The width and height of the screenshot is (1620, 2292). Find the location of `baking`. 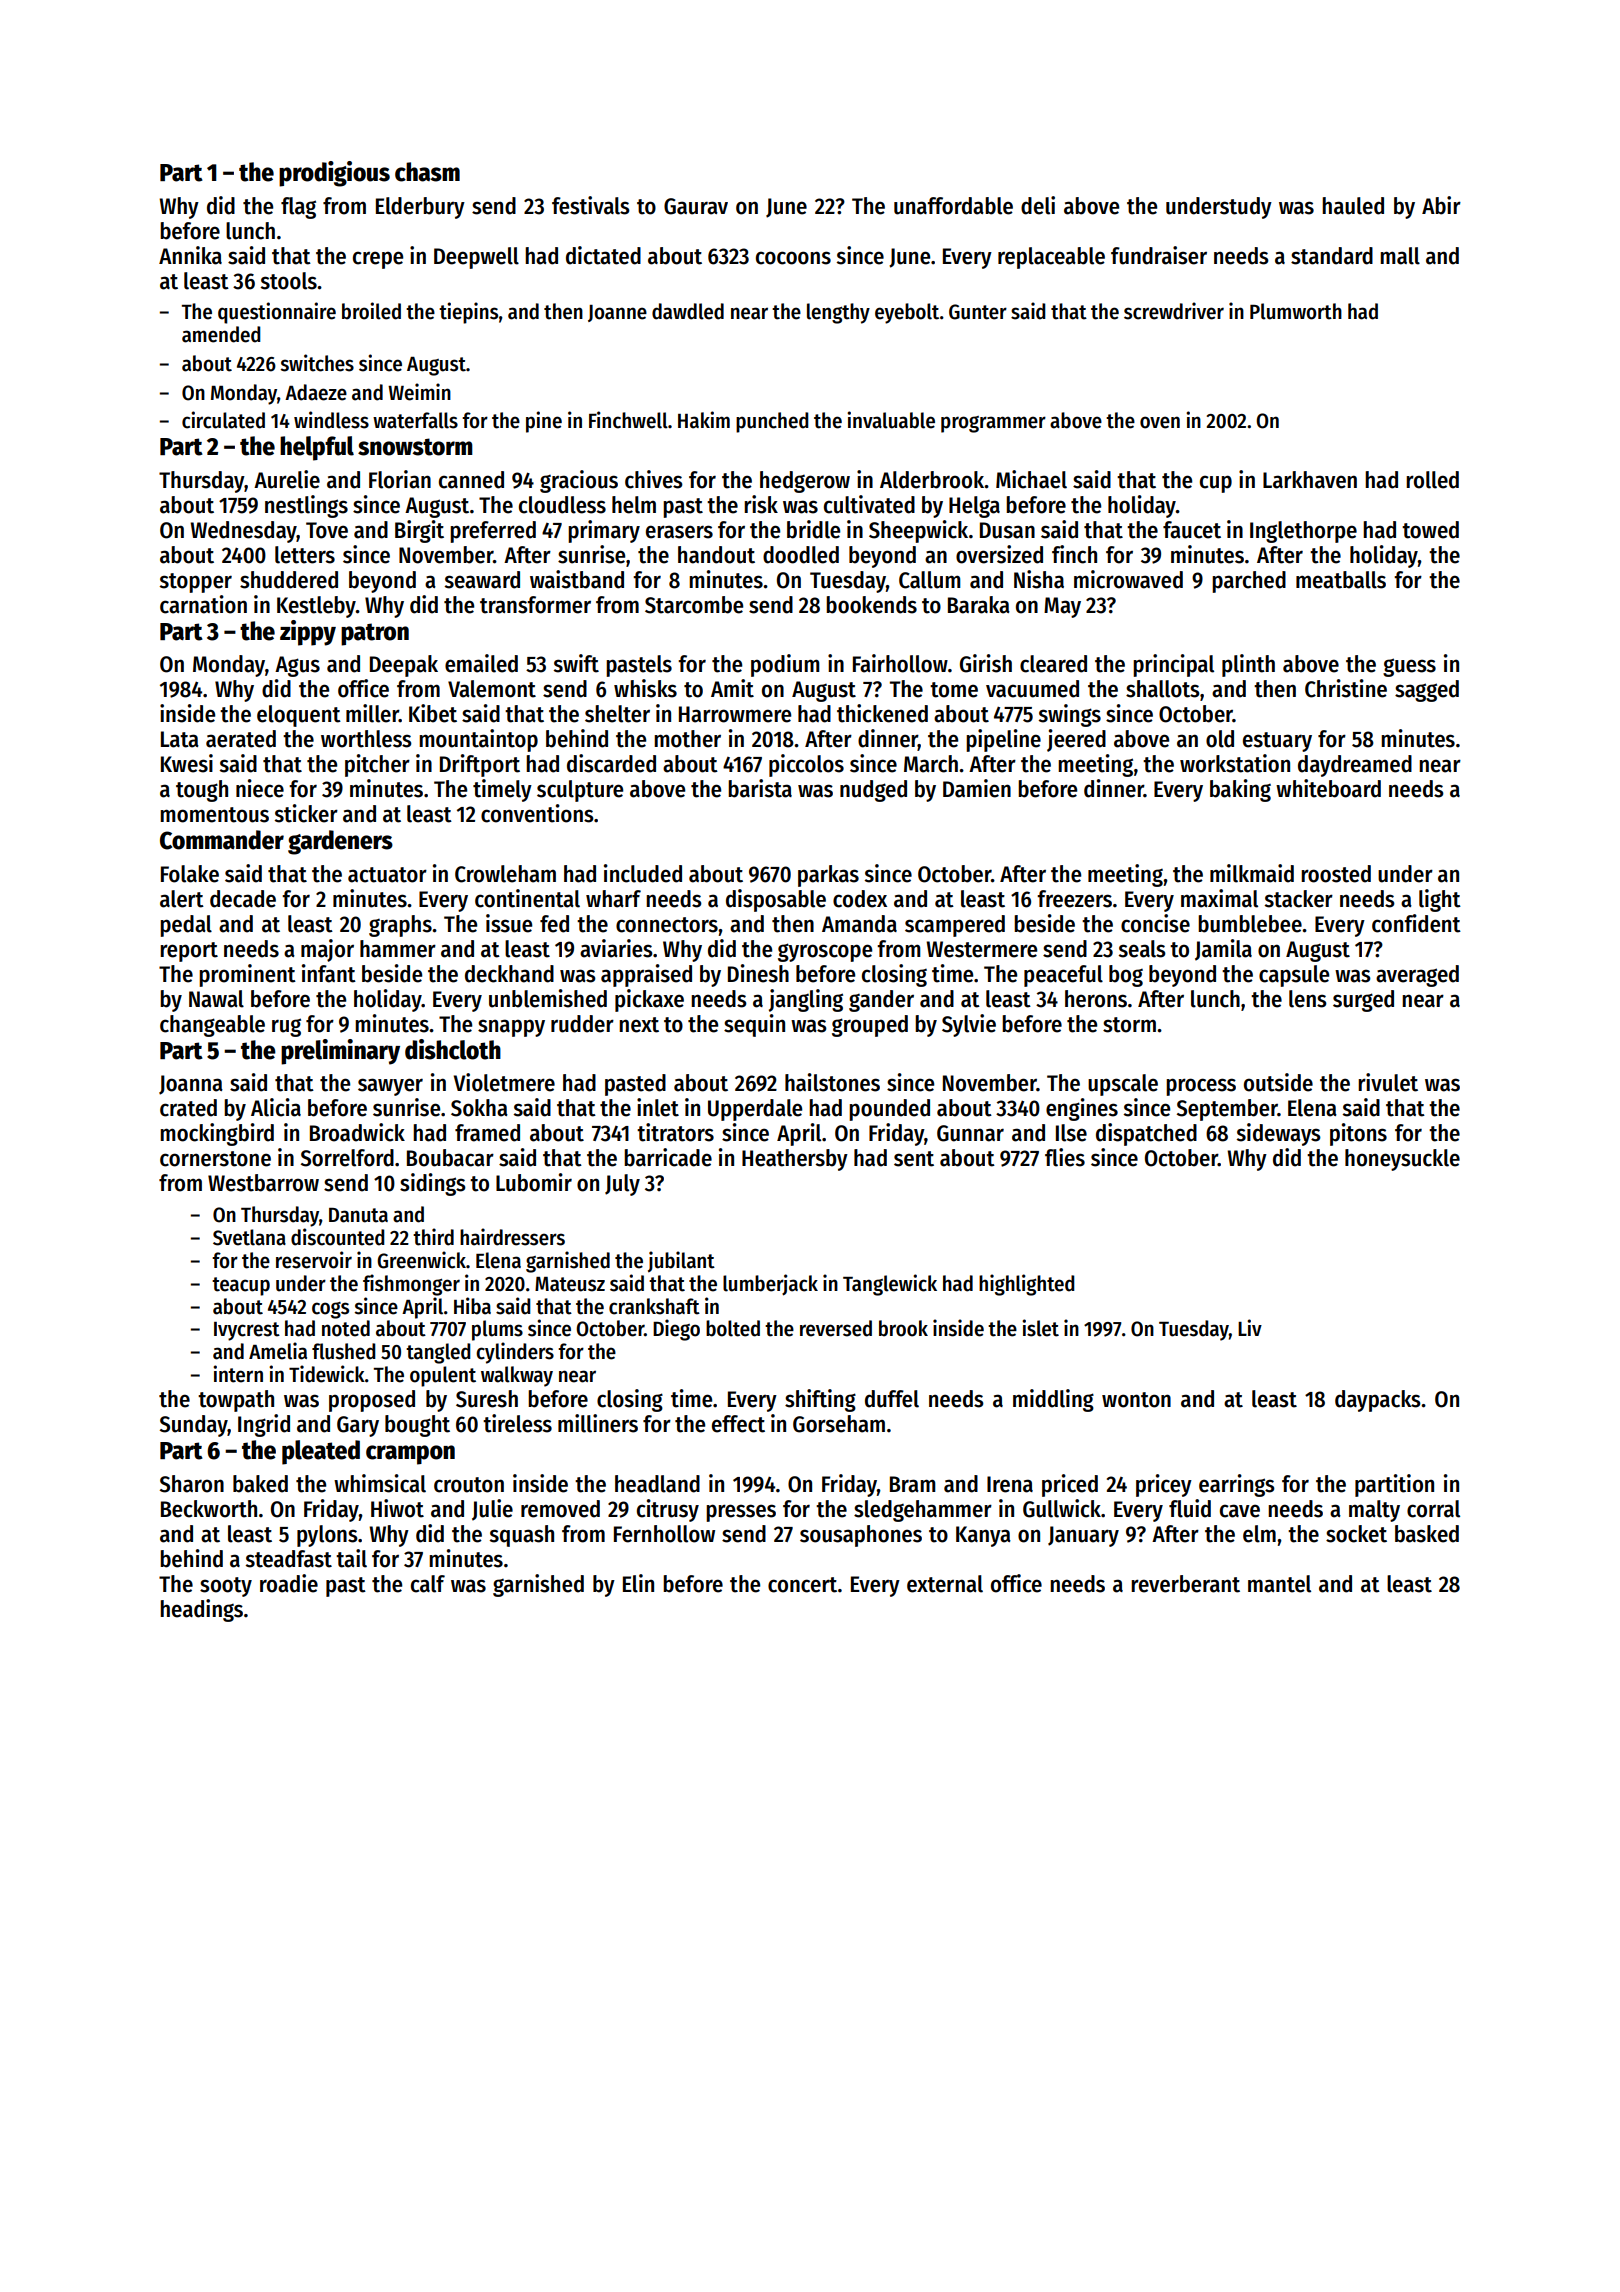

baking is located at coordinates (1240, 790).
